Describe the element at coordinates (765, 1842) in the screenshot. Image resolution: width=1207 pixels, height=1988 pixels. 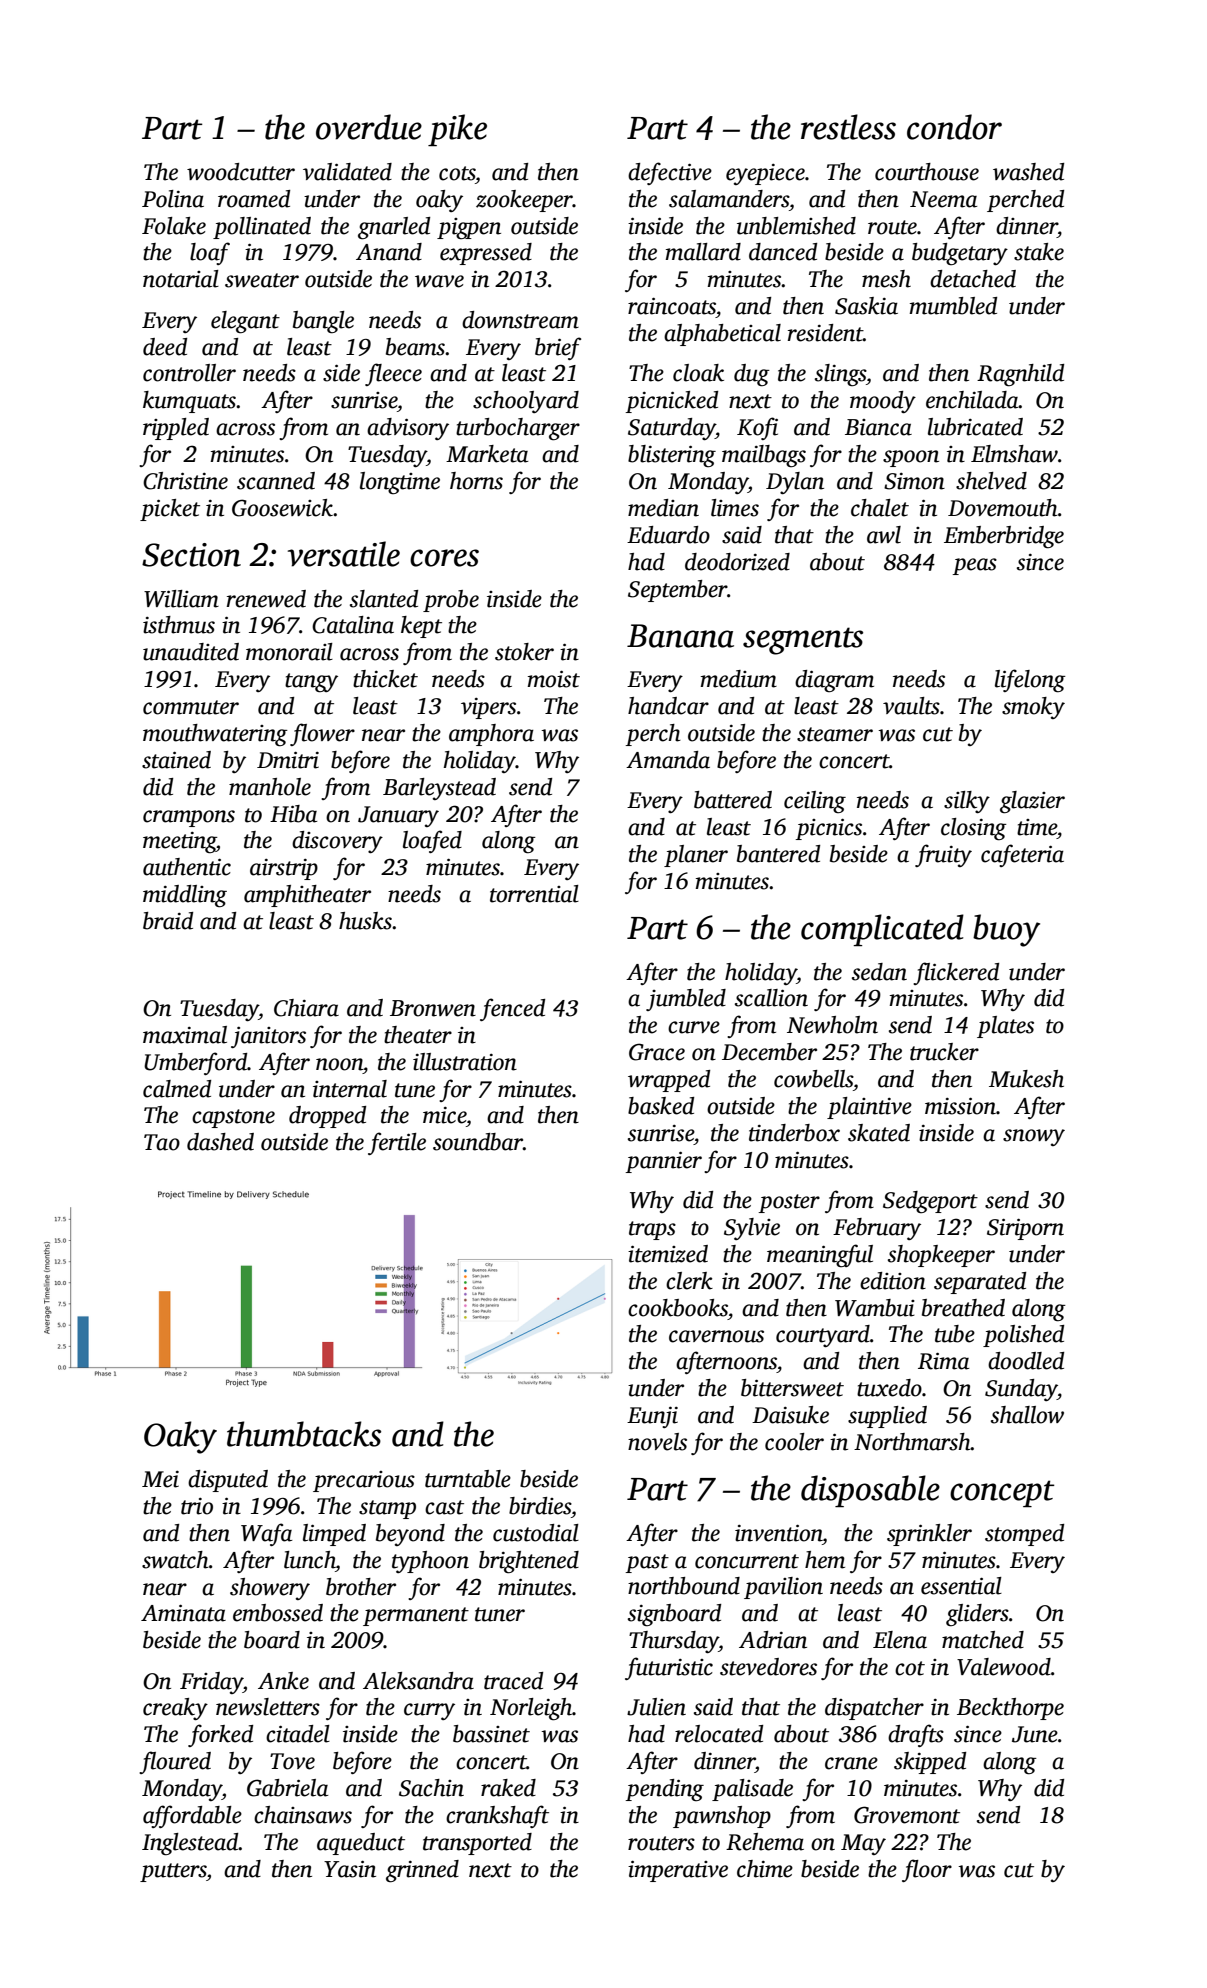
I see `Rehema` at that location.
